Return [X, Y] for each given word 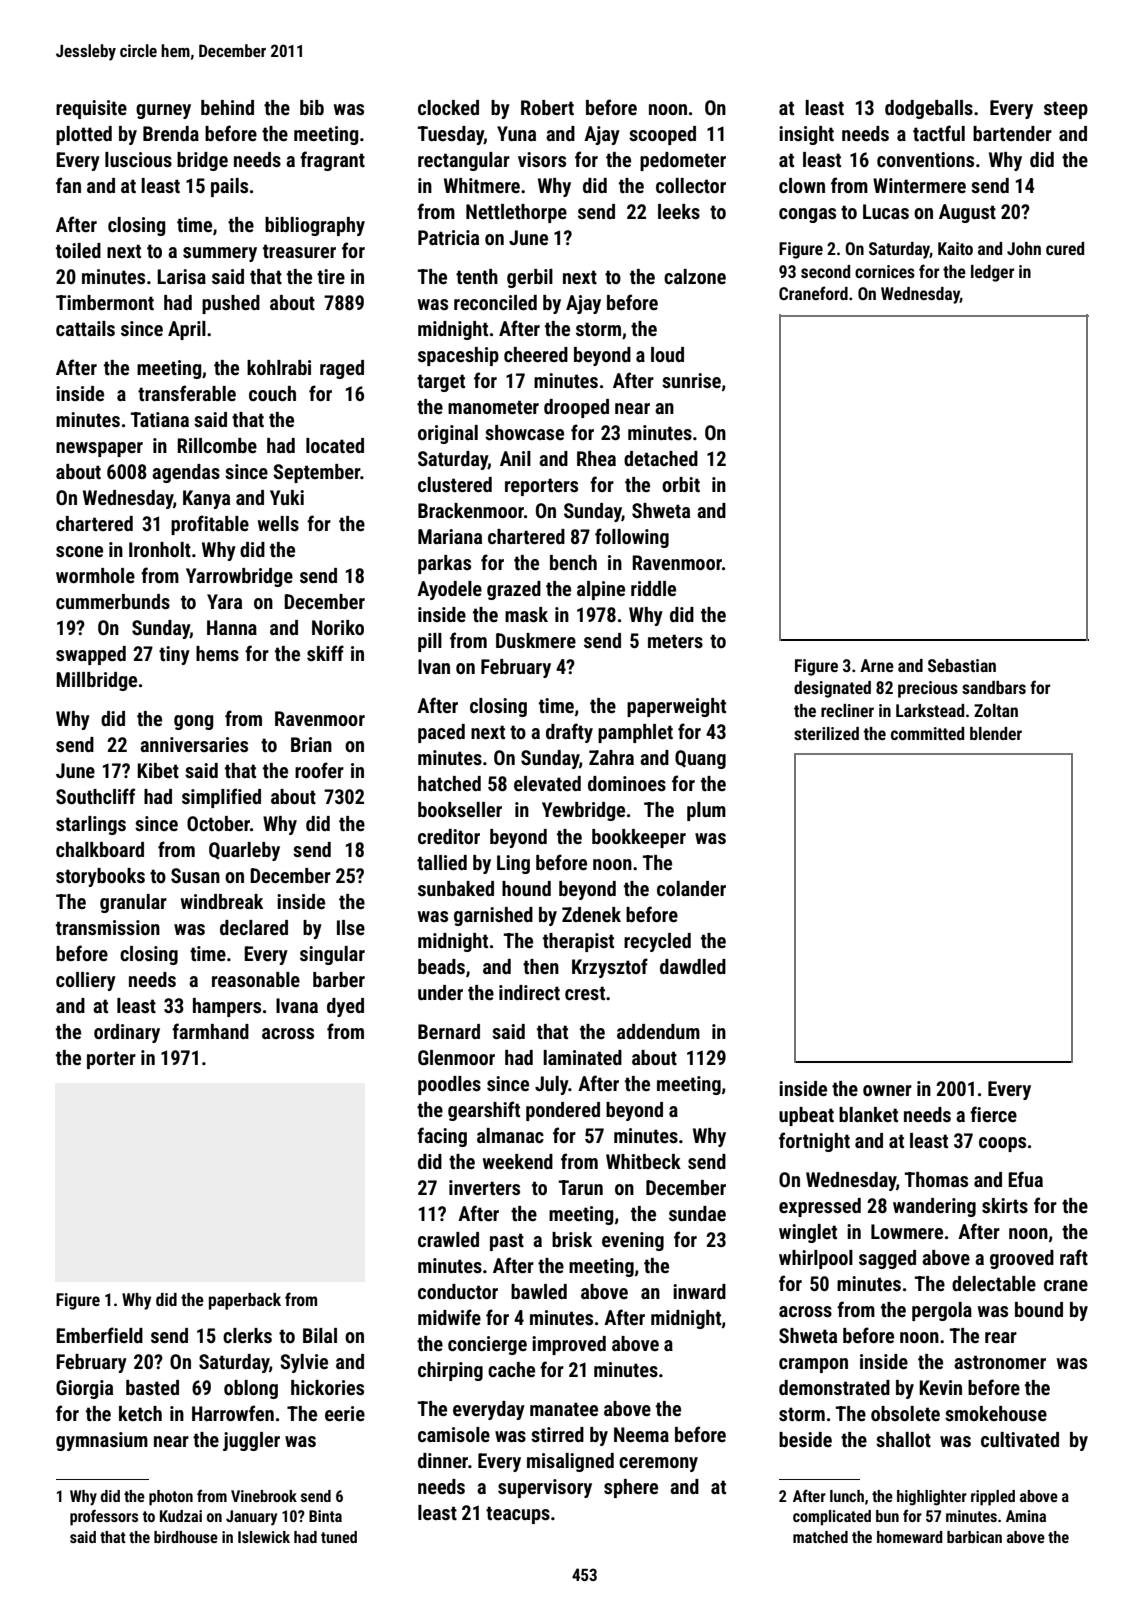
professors [104, 1517]
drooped [576, 408]
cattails [85, 328]
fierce [993, 1114]
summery [220, 254]
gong [193, 722]
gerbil [530, 278]
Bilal [320, 1335]
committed [927, 733]
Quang [700, 759]
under [440, 992]
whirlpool [816, 1259]
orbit [681, 484]
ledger [992, 273]
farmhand [210, 1031]
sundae [697, 1213]
